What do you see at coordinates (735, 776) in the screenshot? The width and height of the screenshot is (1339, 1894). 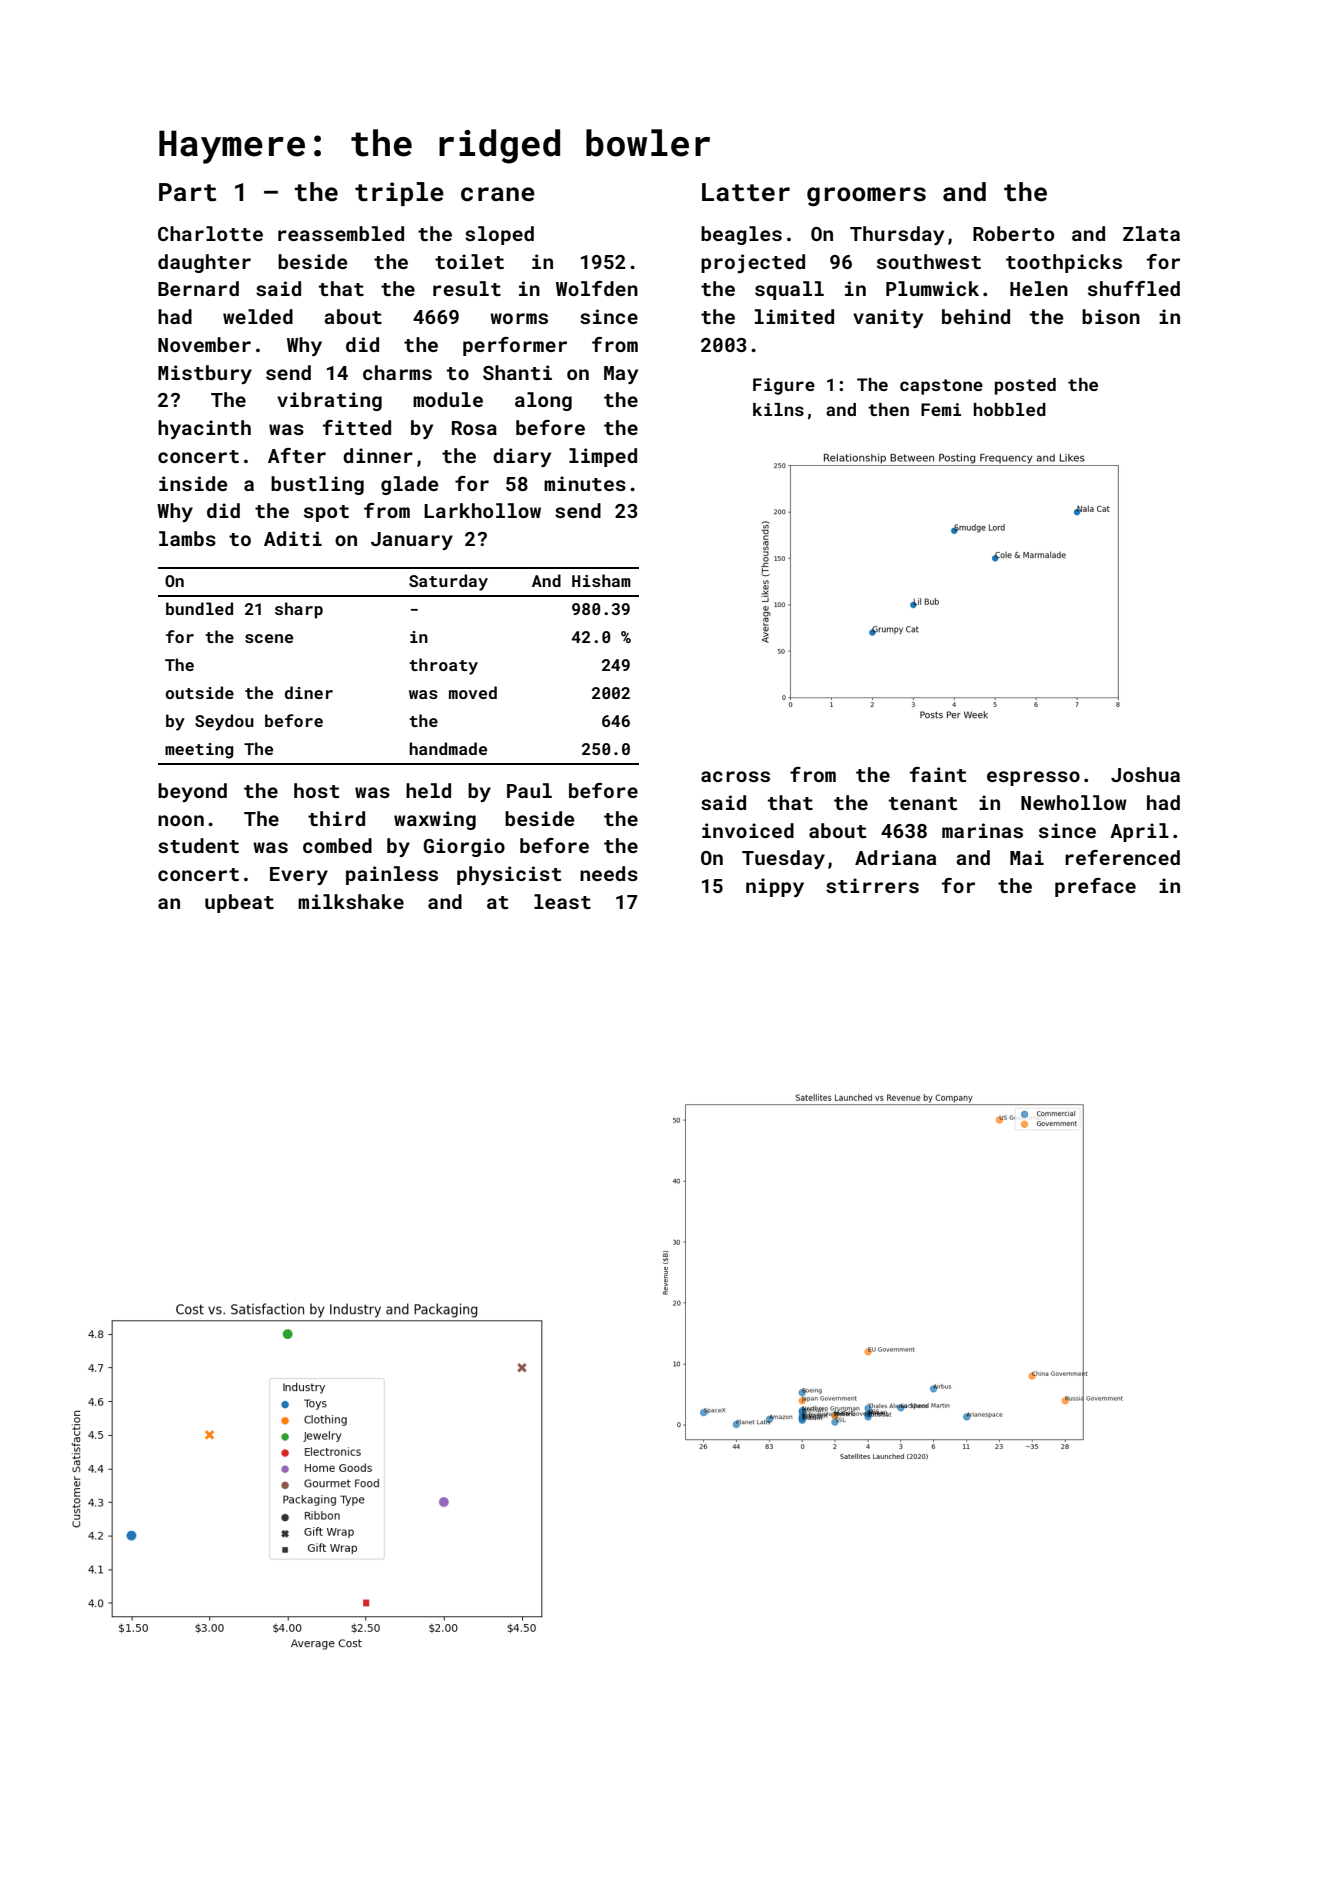 I see `across` at bounding box center [735, 776].
